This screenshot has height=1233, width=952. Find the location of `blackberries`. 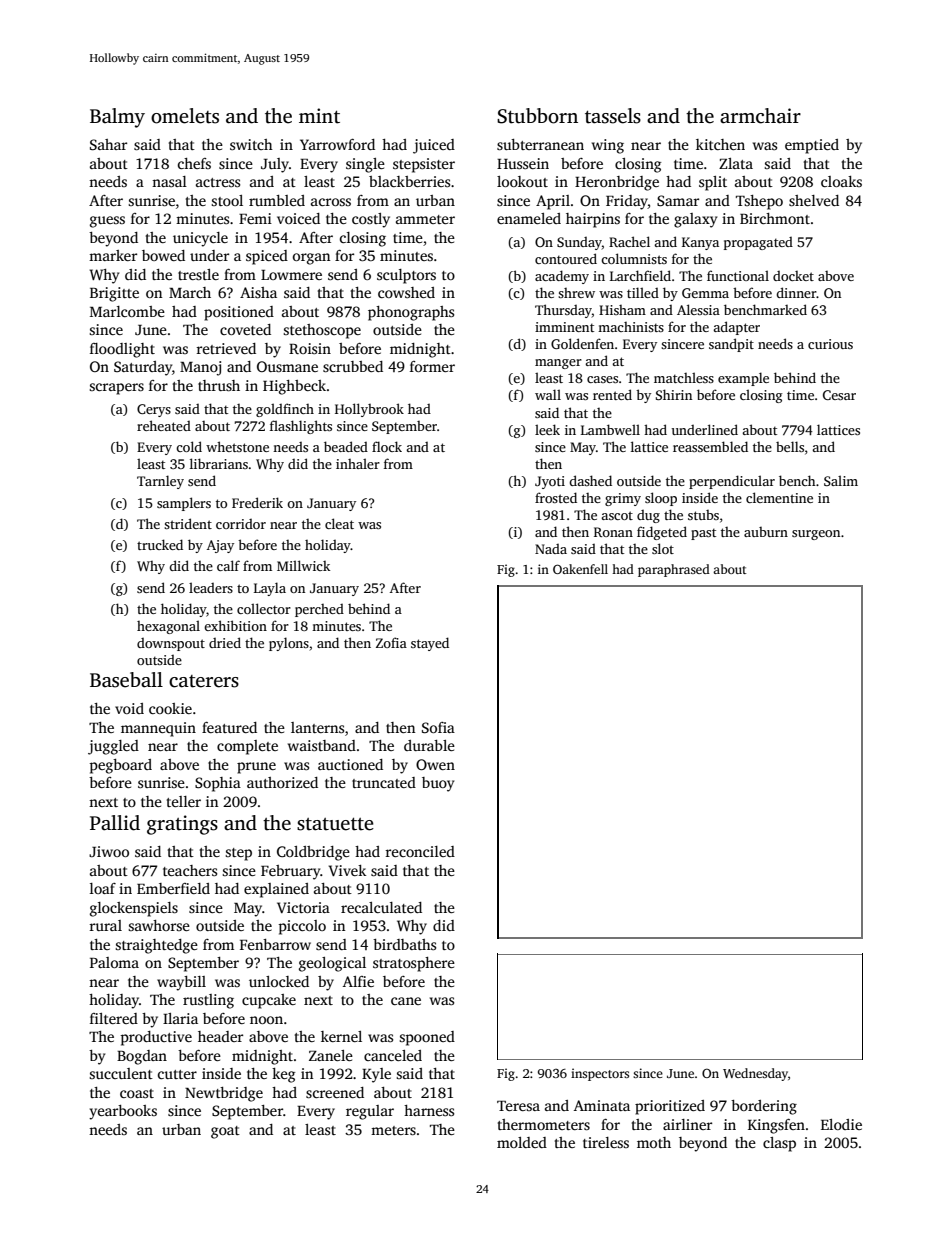

blackberries is located at coordinates (409, 181).
